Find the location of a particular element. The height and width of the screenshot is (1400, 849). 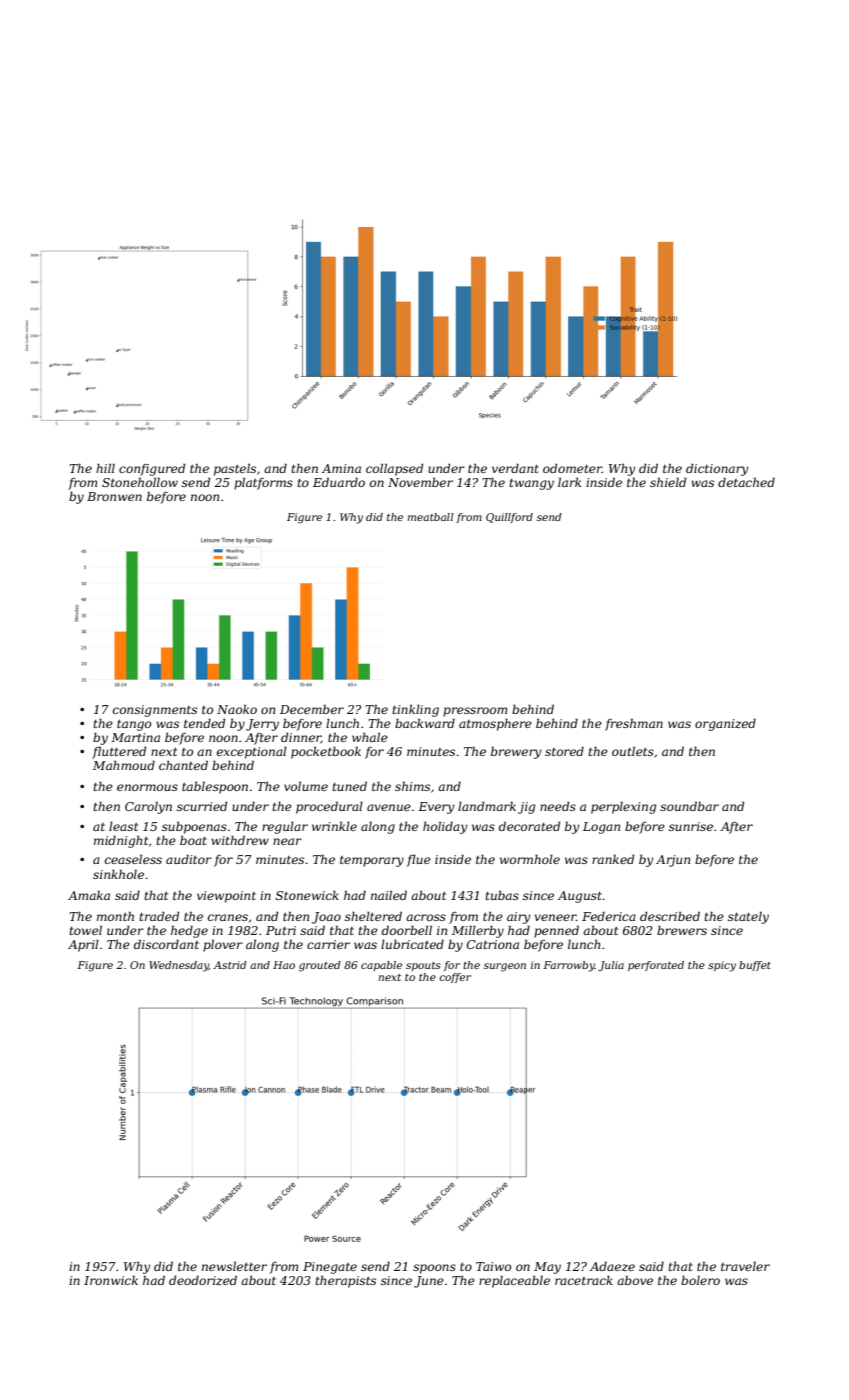

detached is located at coordinates (746, 482).
